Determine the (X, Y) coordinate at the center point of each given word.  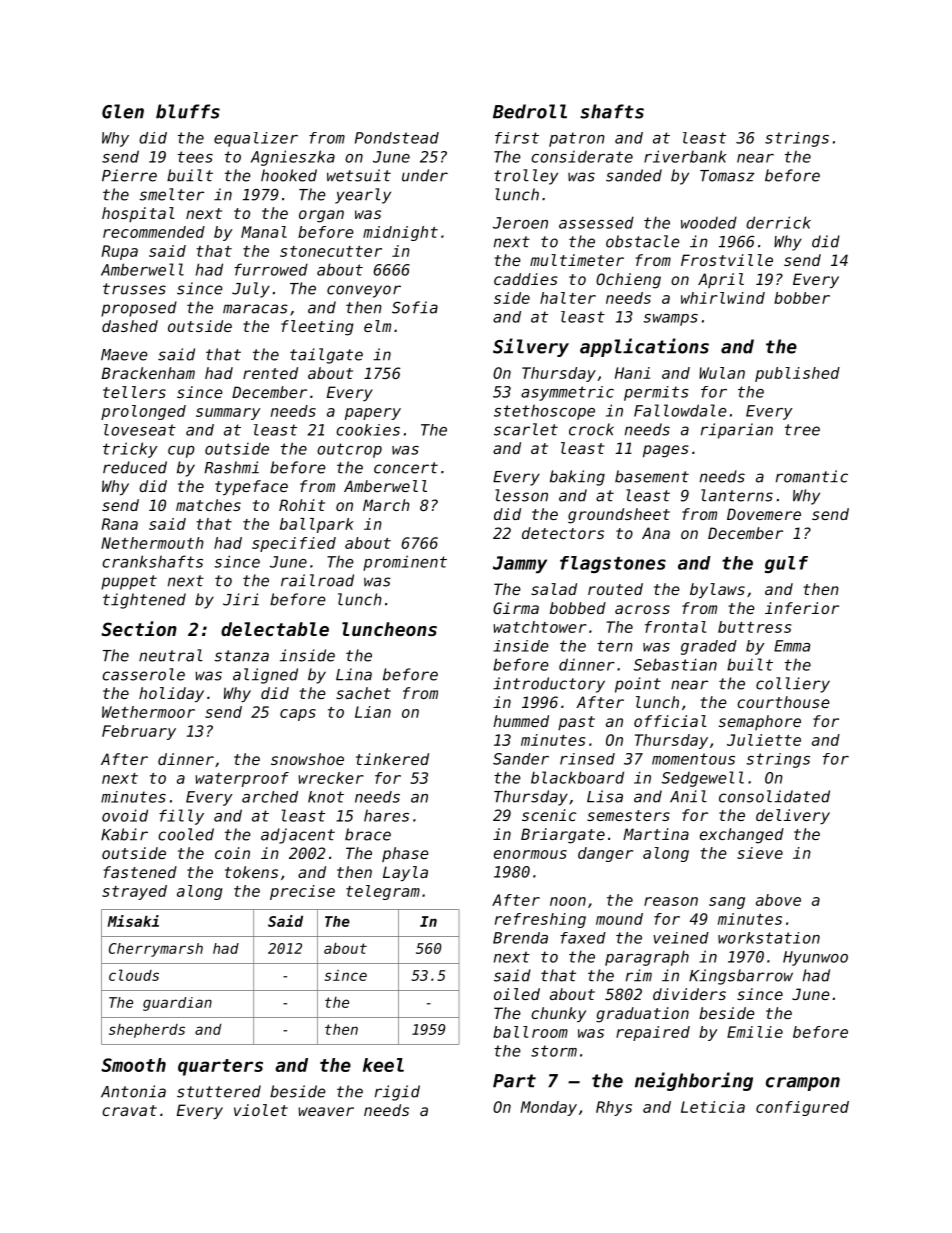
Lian (373, 712)
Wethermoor (148, 712)
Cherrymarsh (156, 950)
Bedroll (530, 111)
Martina (656, 834)
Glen (123, 111)
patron (577, 139)
